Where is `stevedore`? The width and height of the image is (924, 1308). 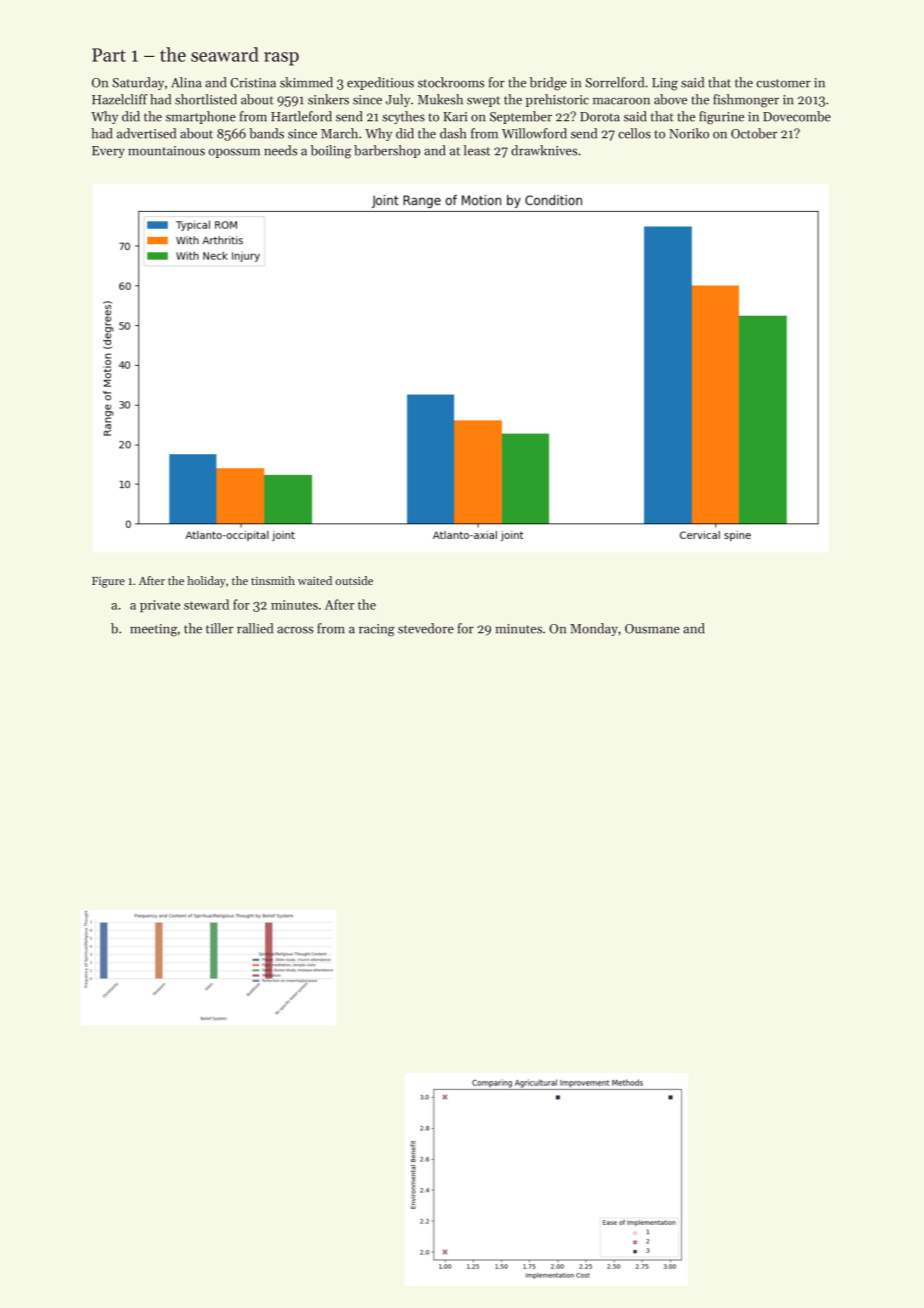 stevedore is located at coordinates (426, 628).
